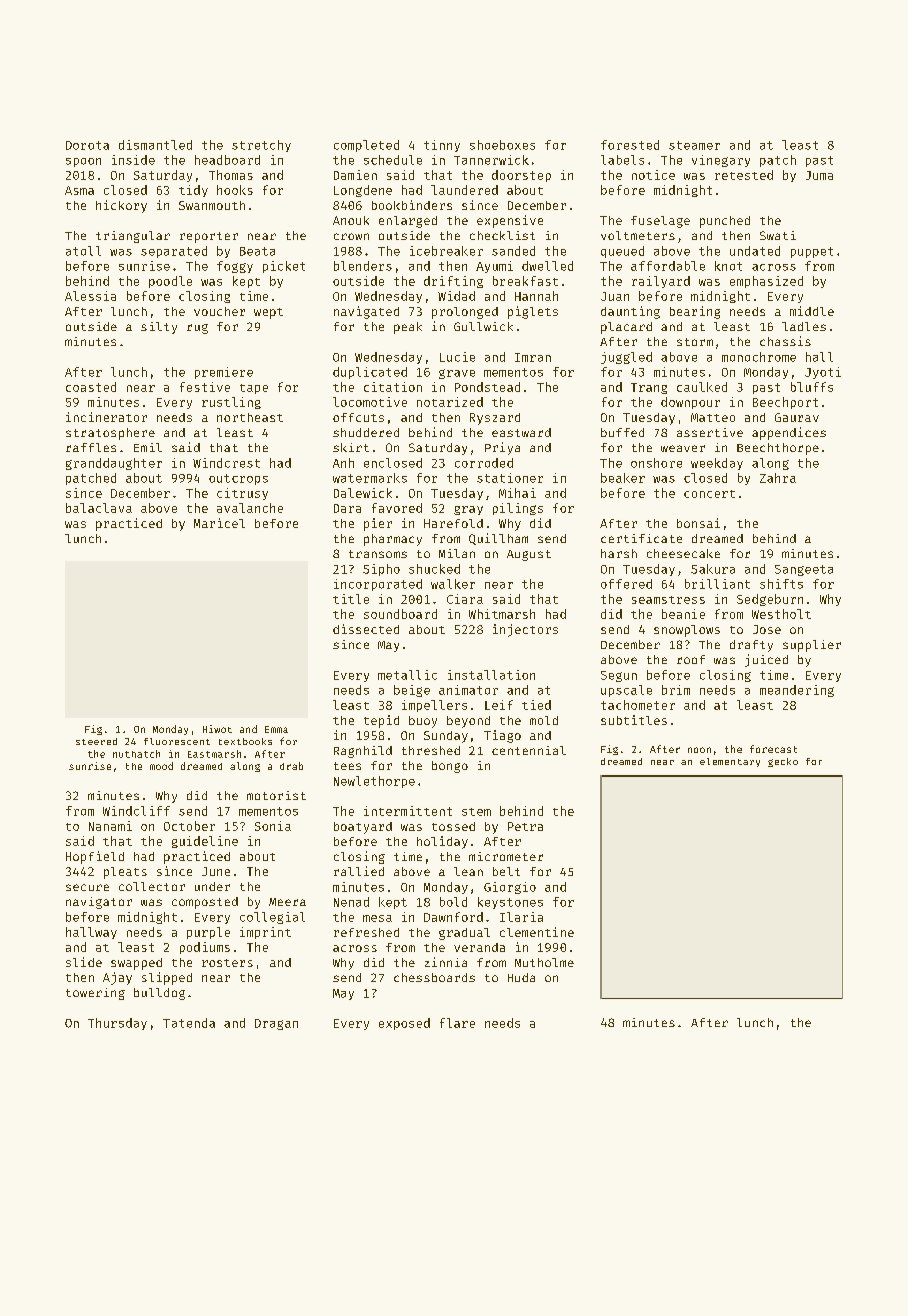 The height and width of the document is (1316, 908). Describe the element at coordinates (110, 826) in the document. I see `Nanami` at that location.
